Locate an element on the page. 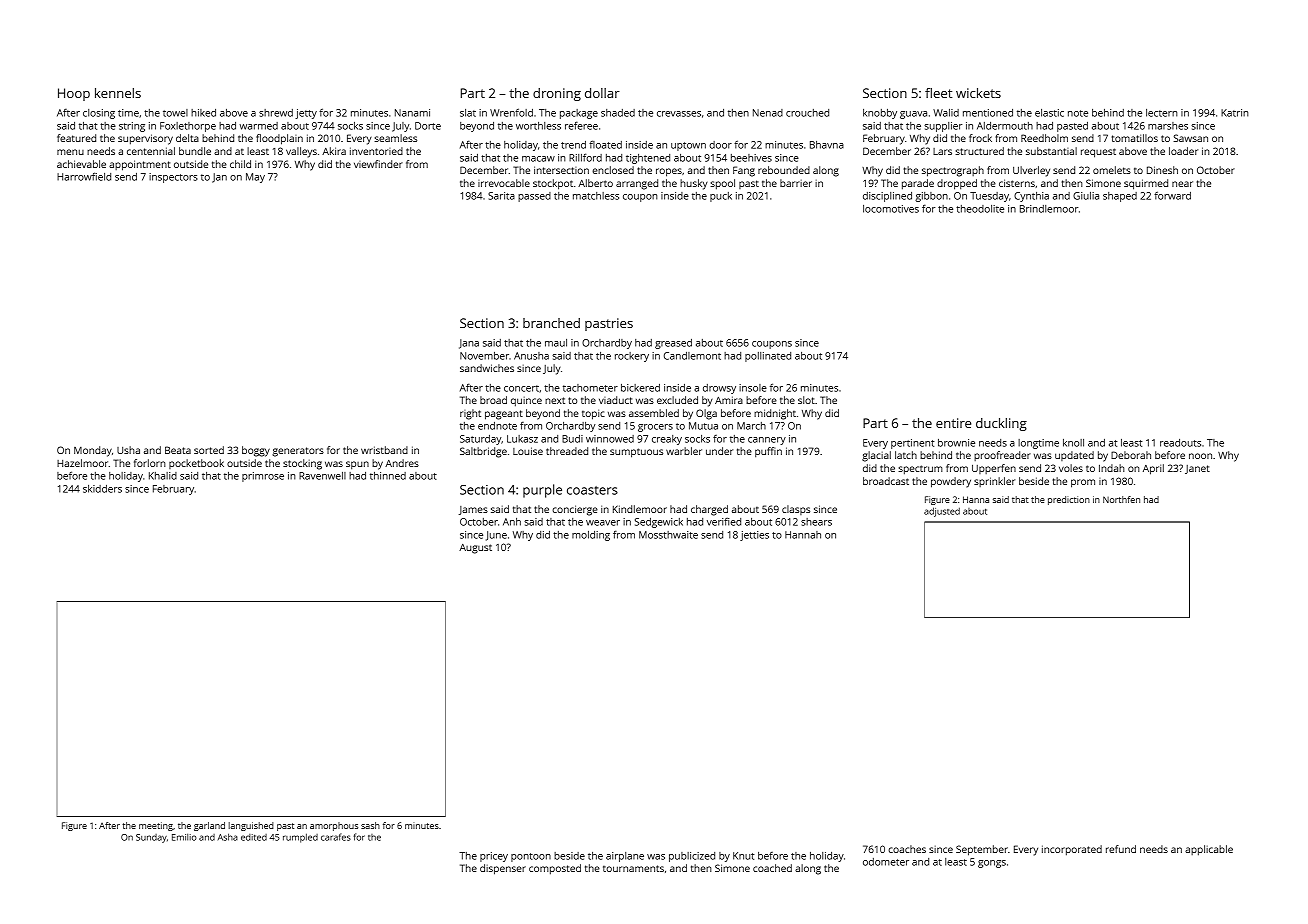 Image resolution: width=1308 pixels, height=924 pixels. Sunday is located at coordinates (151, 838).
